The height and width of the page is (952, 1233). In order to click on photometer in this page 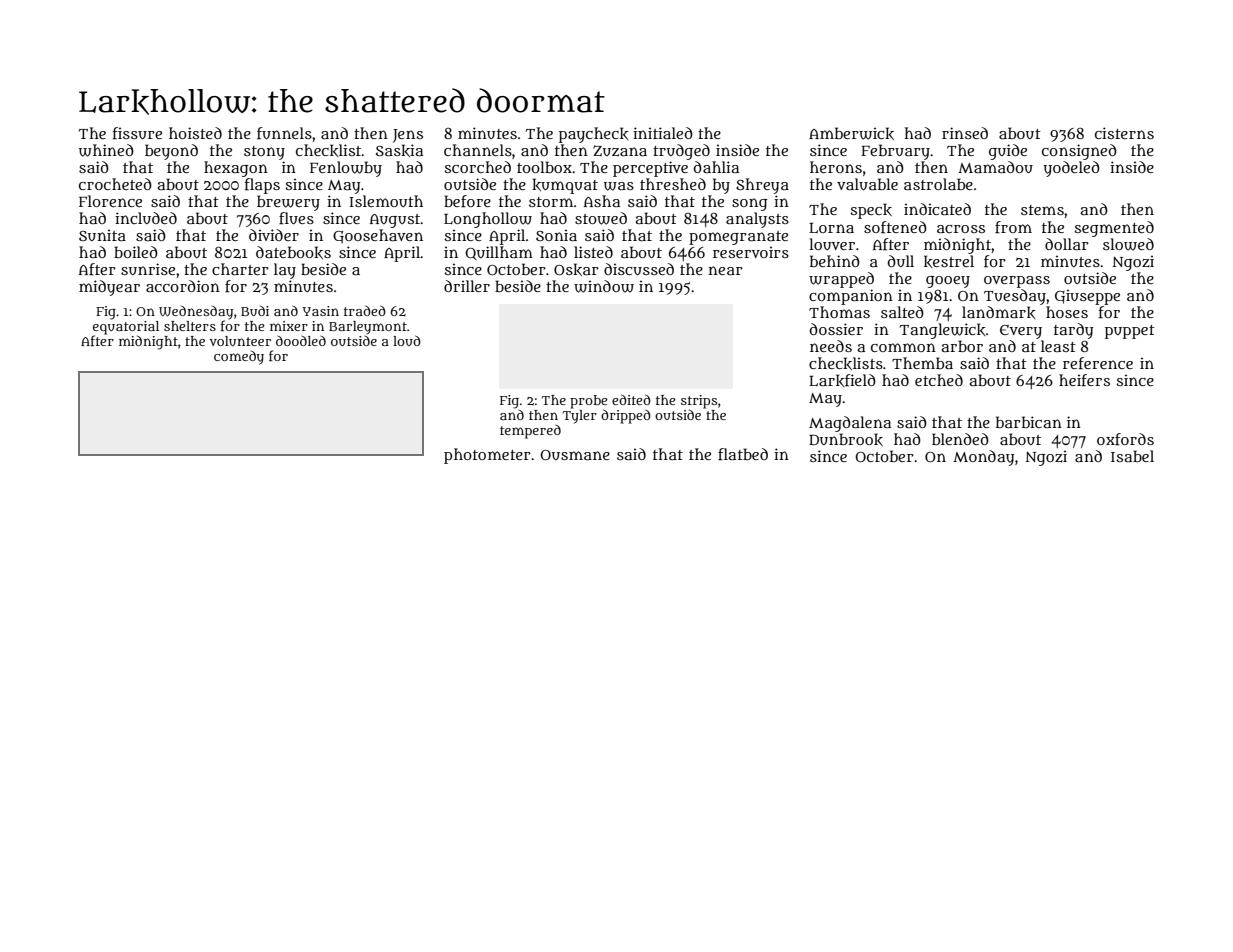, I will do `click(487, 456)`.
